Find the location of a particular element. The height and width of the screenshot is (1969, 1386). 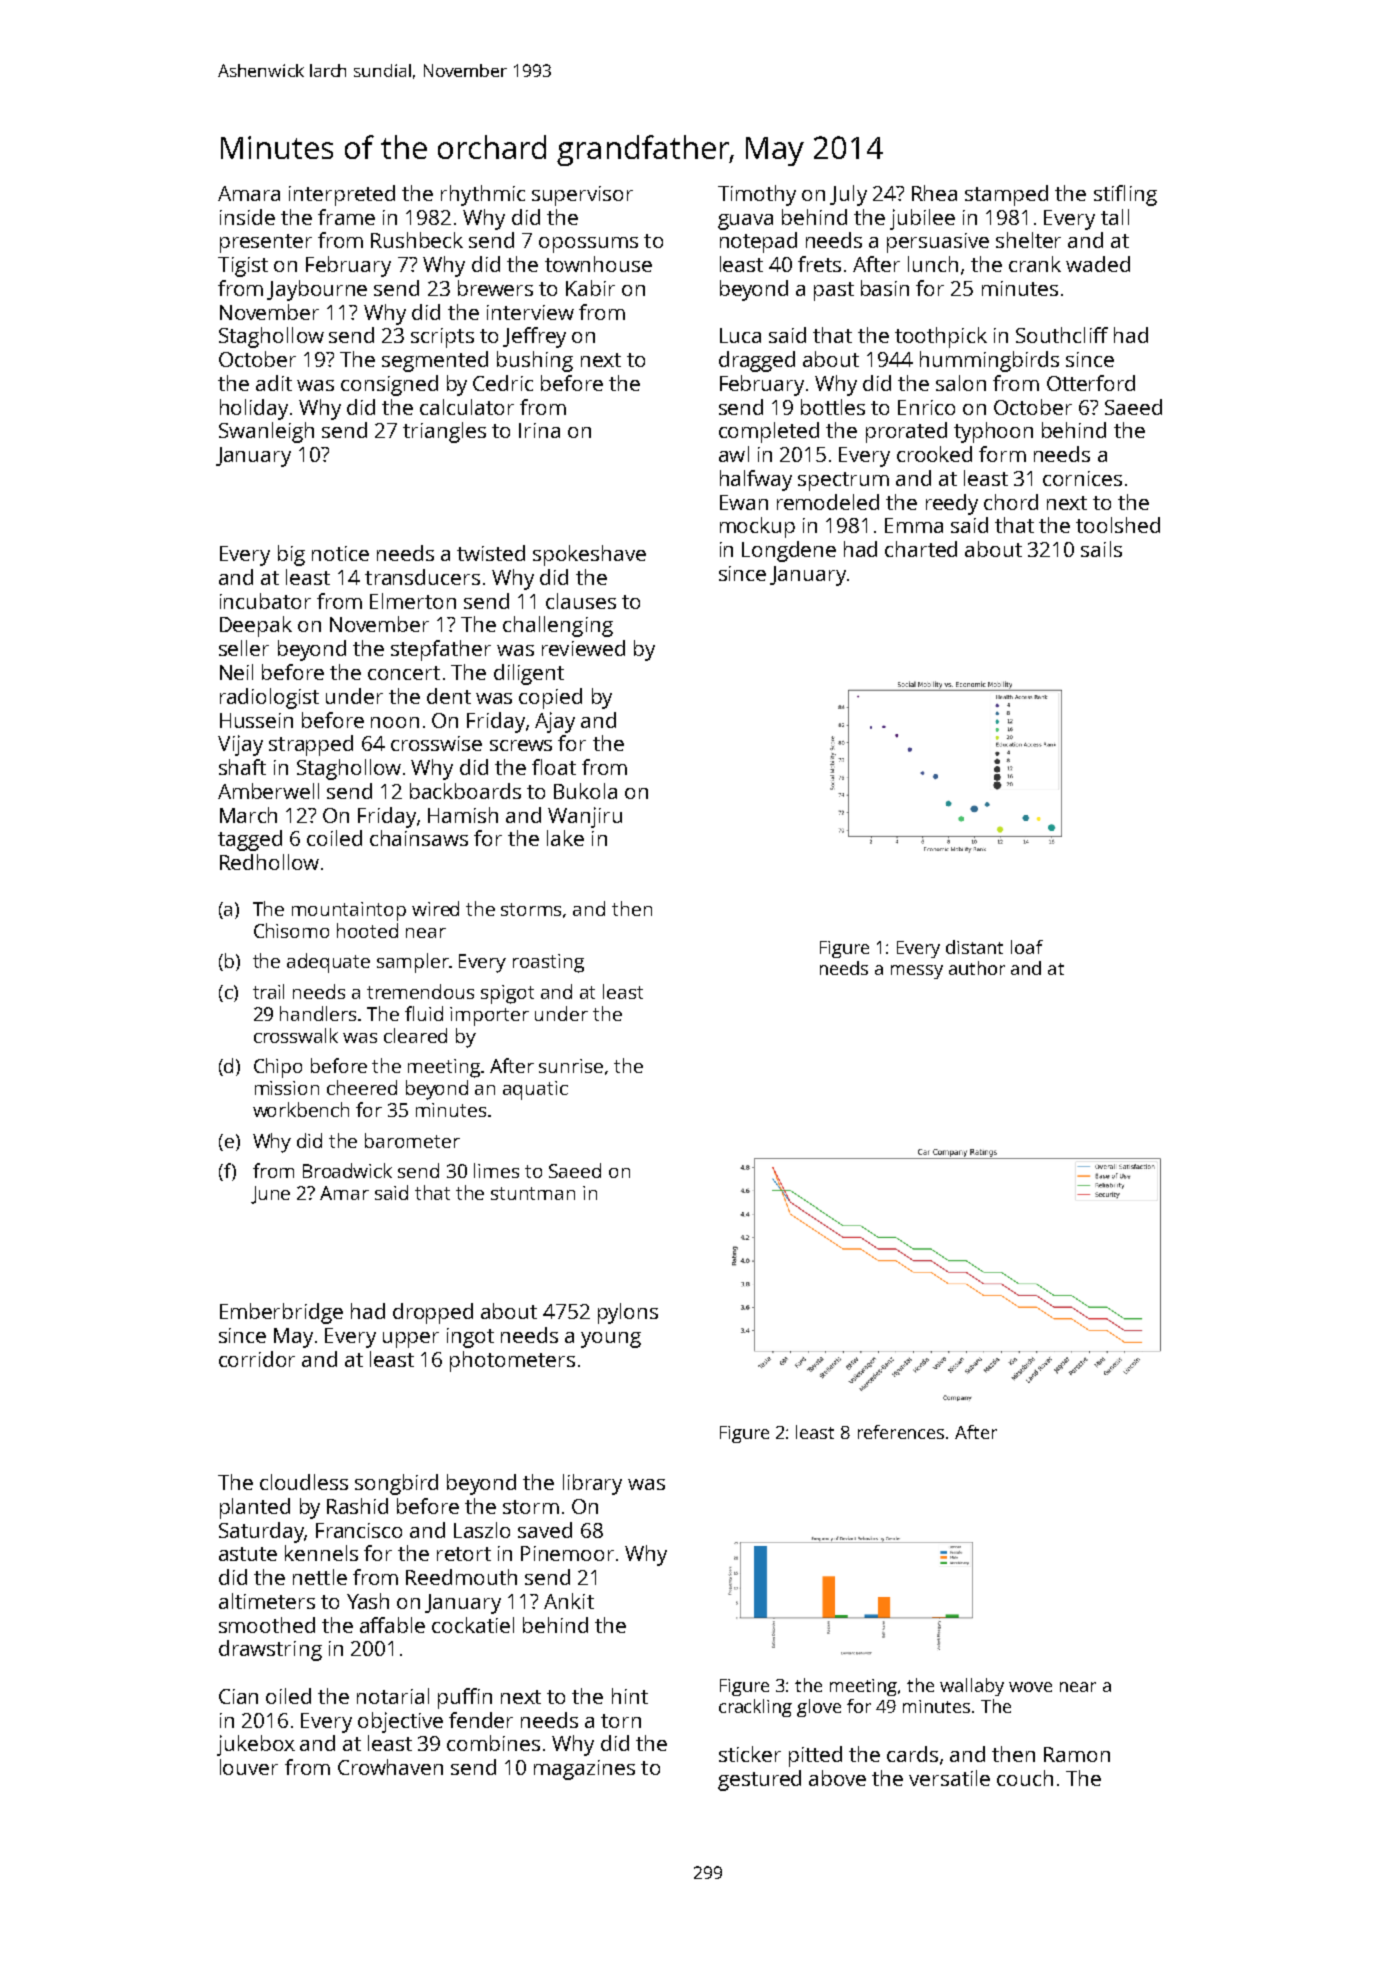

Bukola is located at coordinates (585, 791).
